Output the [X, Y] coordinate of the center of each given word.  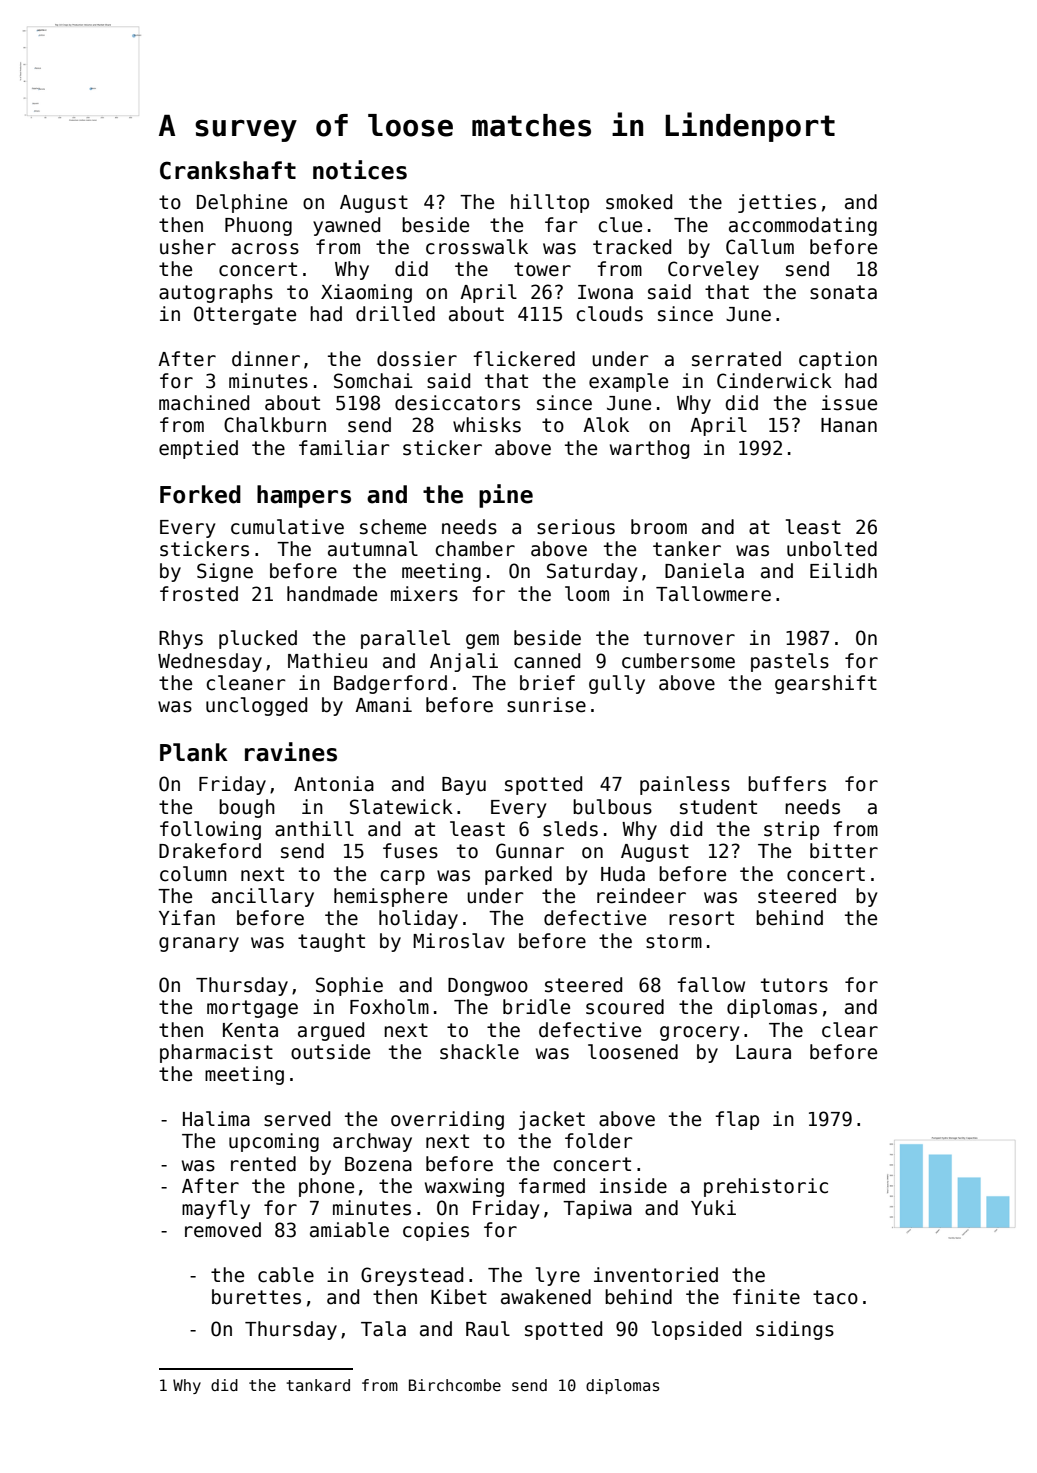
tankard [318, 1385]
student [718, 807]
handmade [332, 594]
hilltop [550, 203]
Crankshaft [228, 170]
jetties [777, 203]
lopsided [696, 1330]
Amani [383, 705]
